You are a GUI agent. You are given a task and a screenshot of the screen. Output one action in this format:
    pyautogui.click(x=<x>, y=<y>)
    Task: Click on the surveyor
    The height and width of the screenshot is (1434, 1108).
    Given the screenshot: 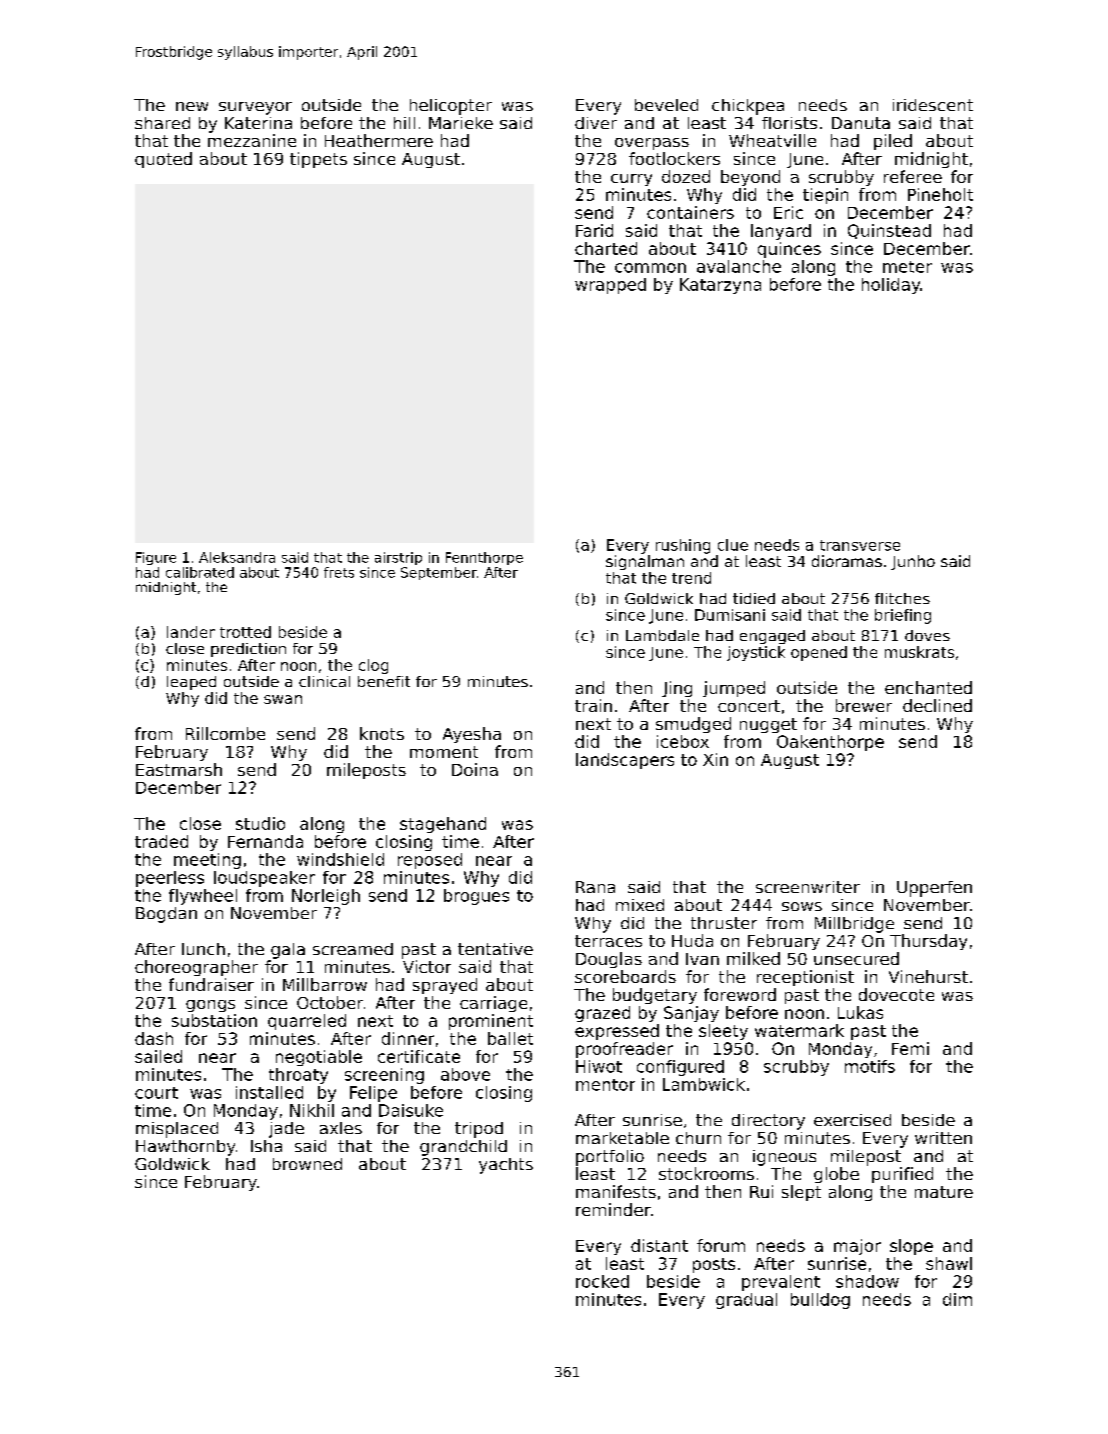 What is the action you would take?
    pyautogui.click(x=255, y=108)
